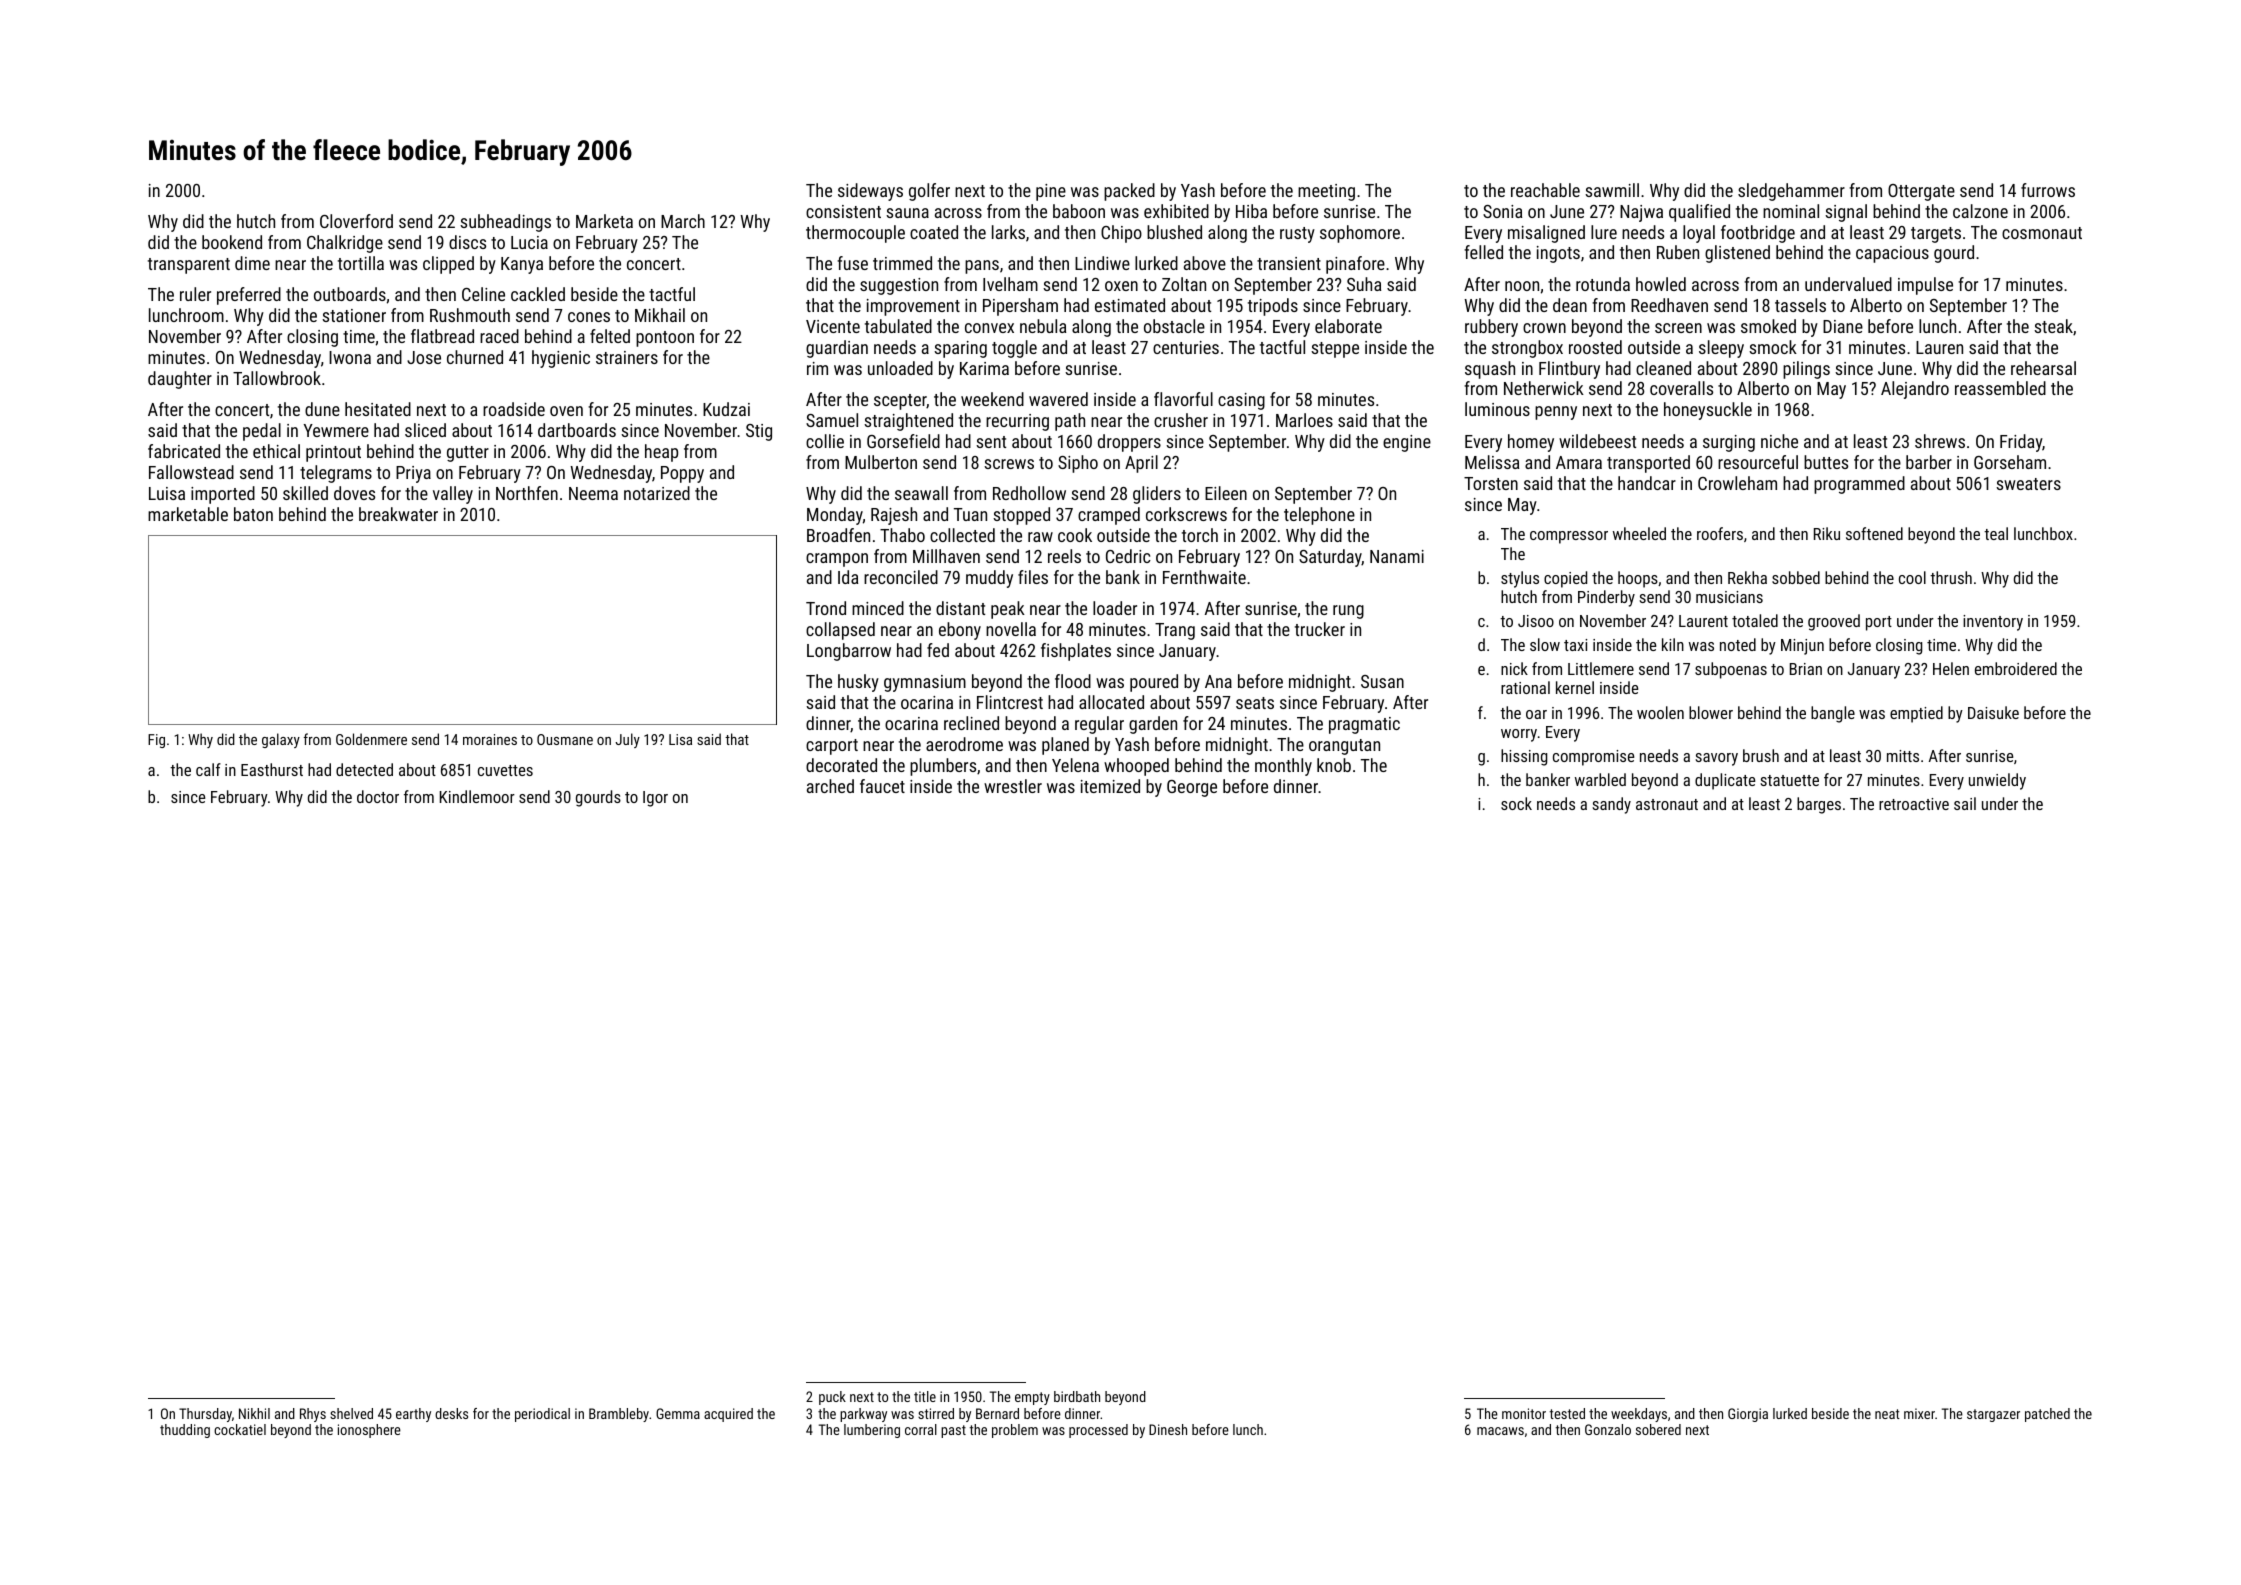  I want to click on sandy, so click(1611, 805).
